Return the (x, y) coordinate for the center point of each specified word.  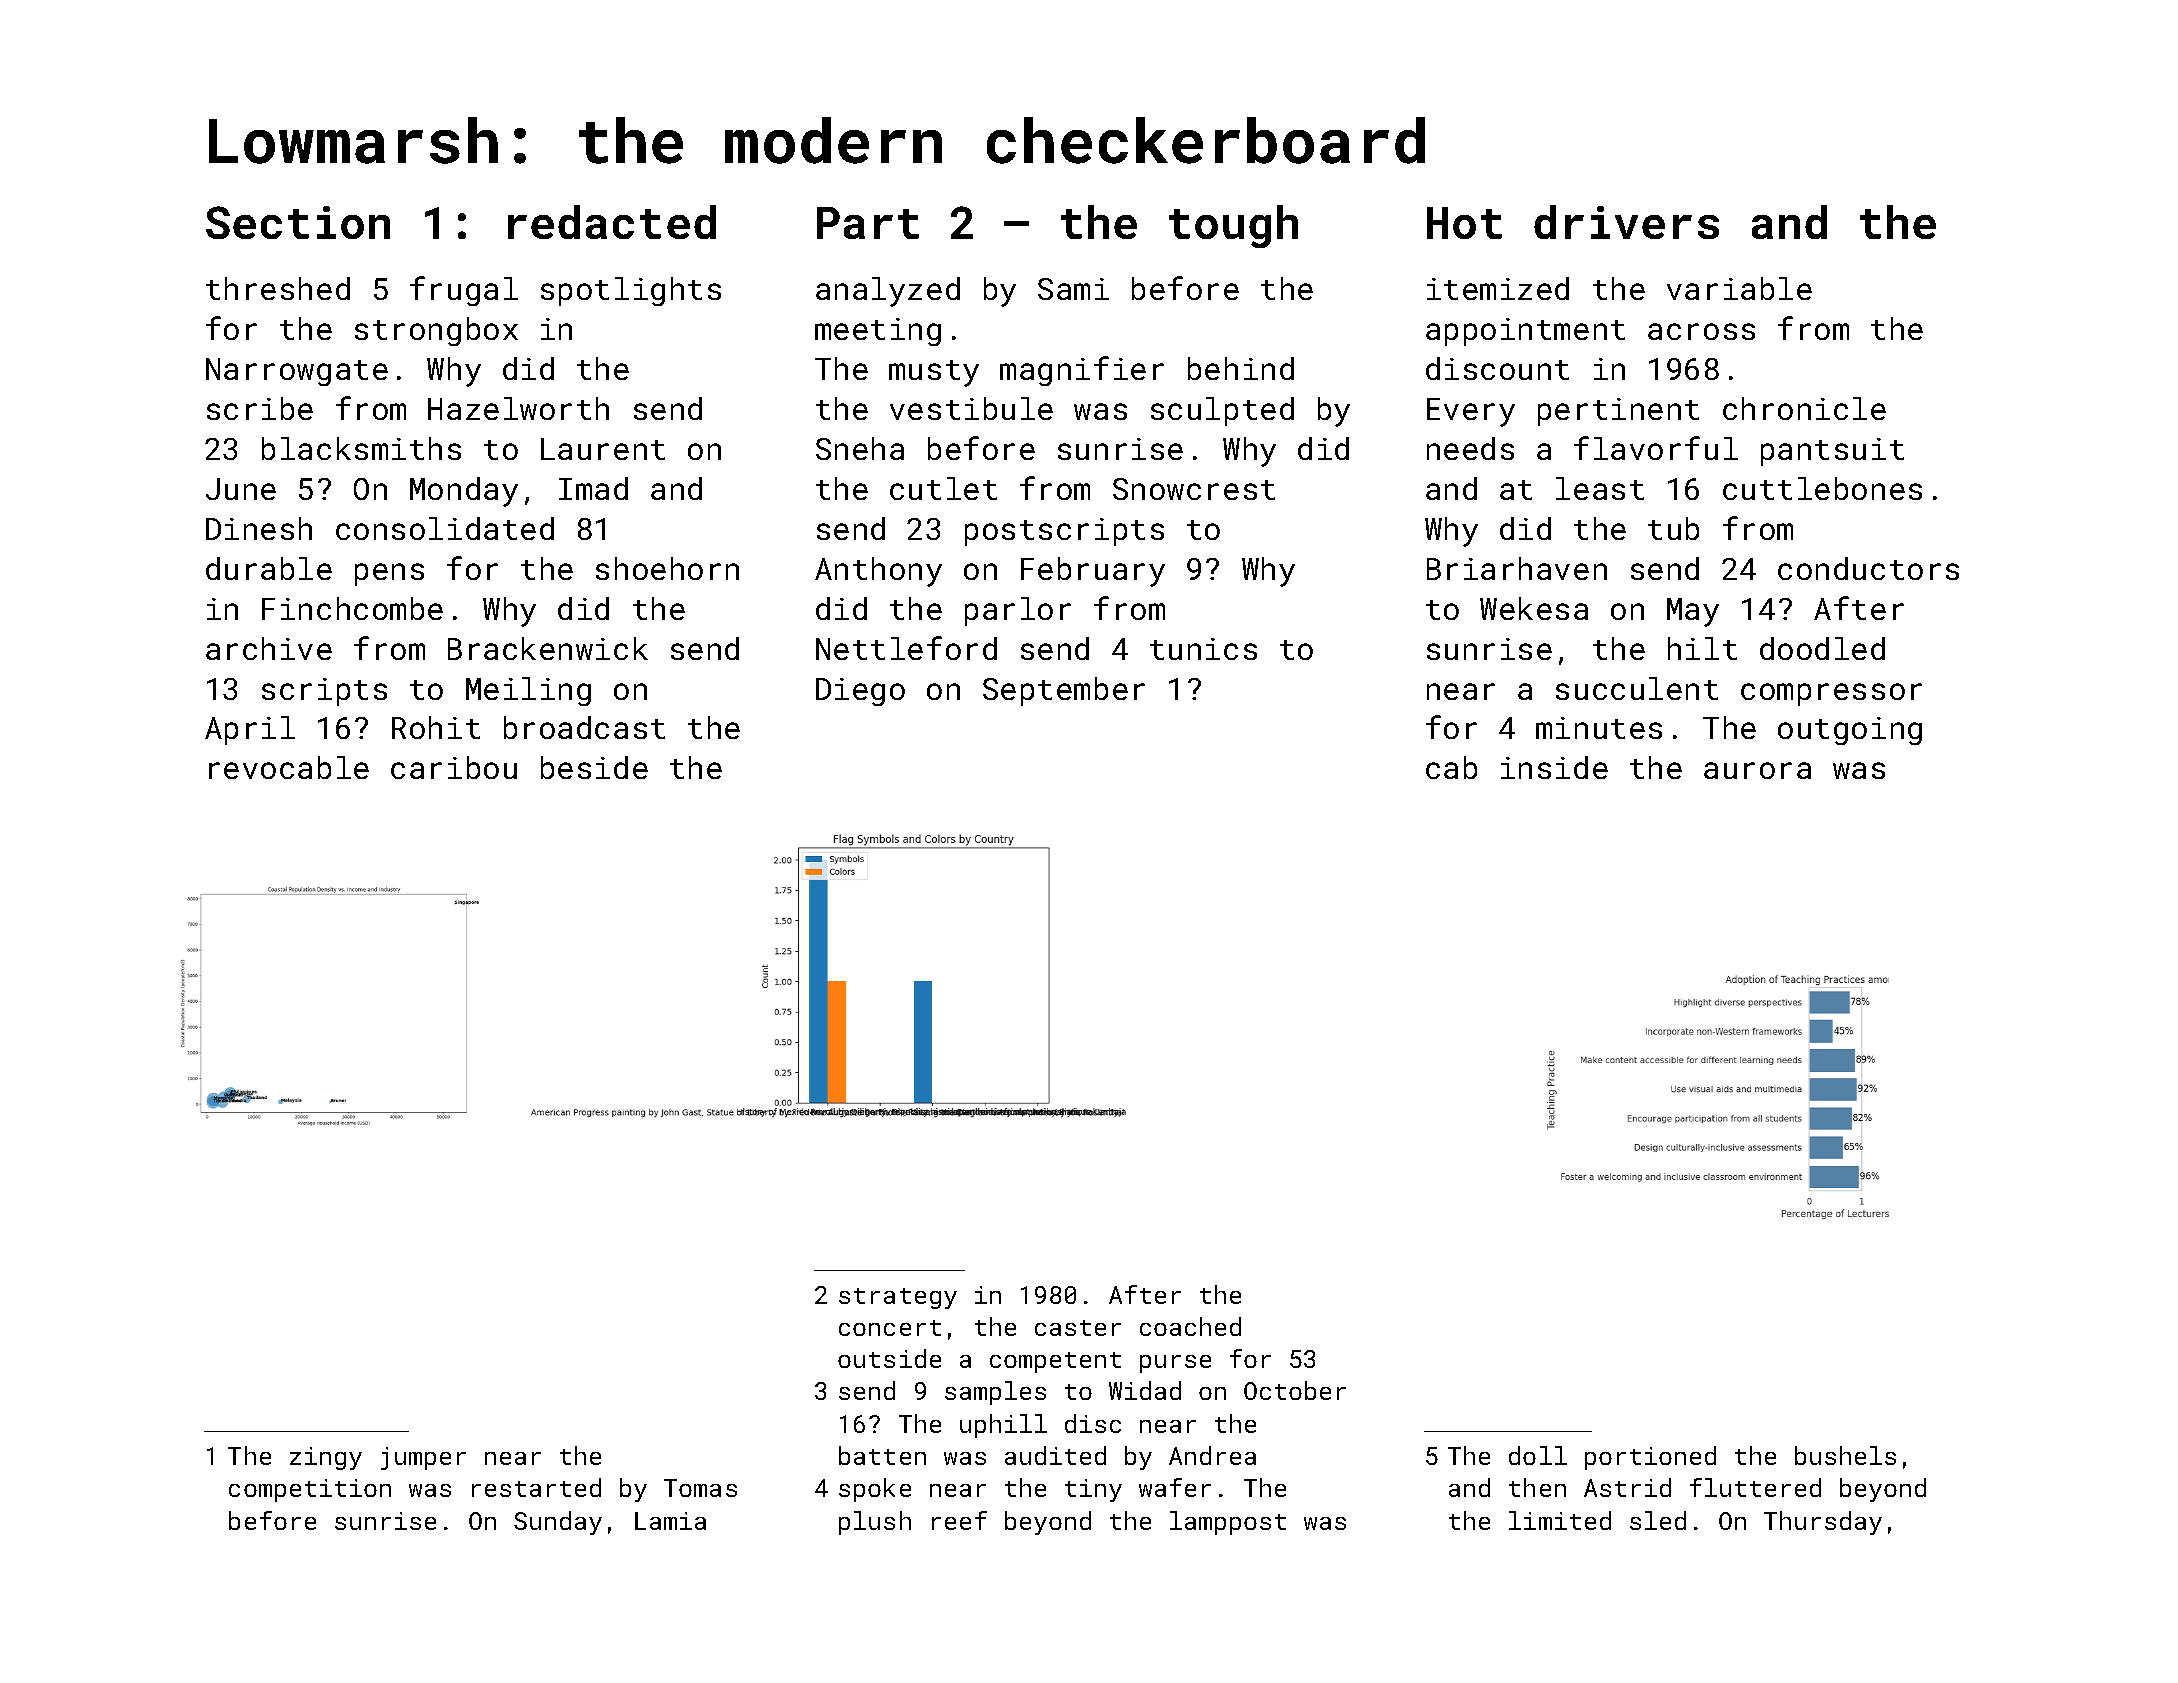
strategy (898, 1298)
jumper (423, 1458)
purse (1175, 1364)
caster (1078, 1328)
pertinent (1618, 412)
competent (1055, 1362)
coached (1190, 1326)
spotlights (631, 291)
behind (1241, 368)
